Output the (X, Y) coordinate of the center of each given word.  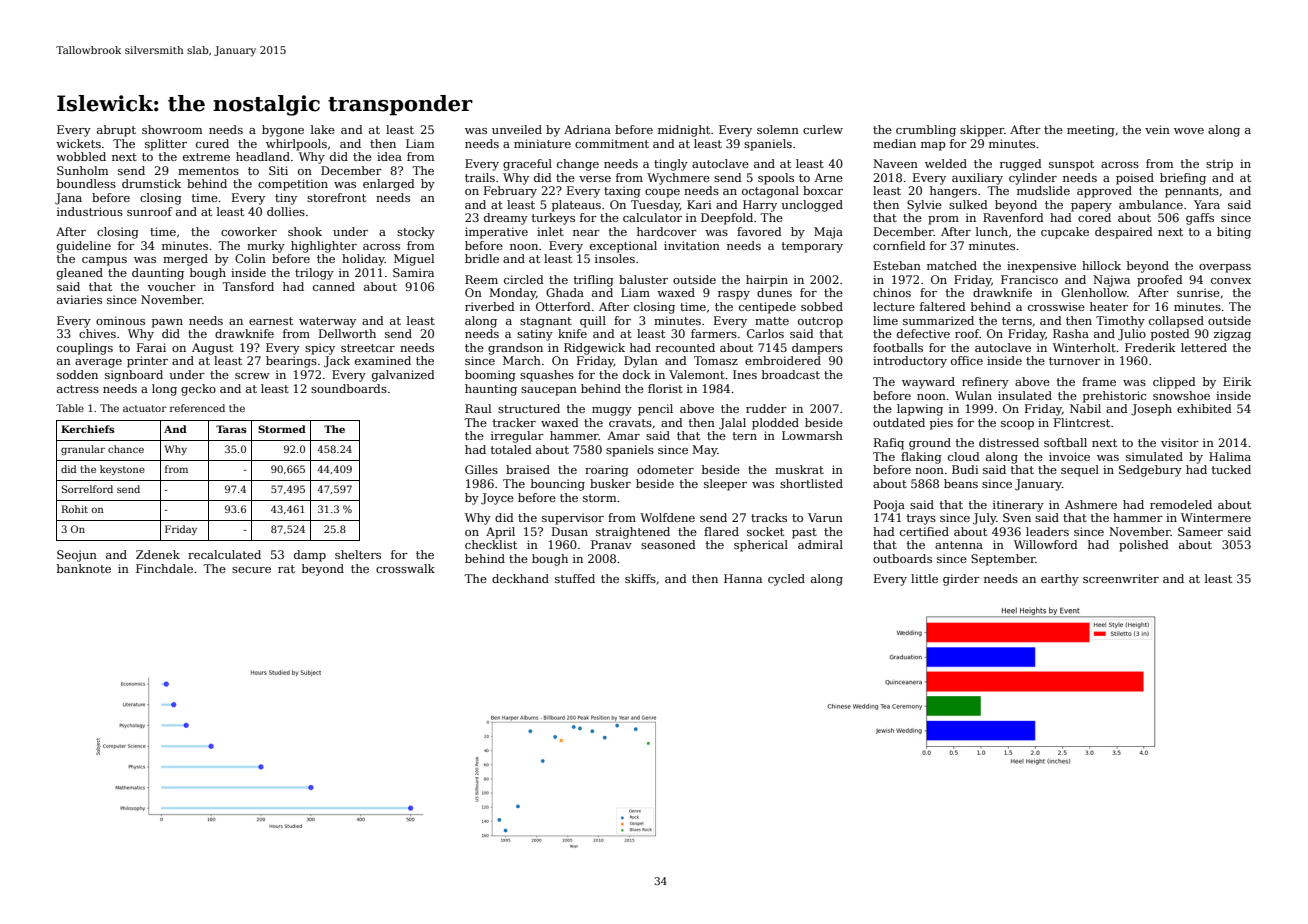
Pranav (611, 544)
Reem (481, 279)
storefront (336, 197)
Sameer (1200, 531)
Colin (250, 258)
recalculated (224, 554)
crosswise (1056, 306)
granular (83, 450)
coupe (662, 193)
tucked (1231, 469)
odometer (665, 469)
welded (946, 163)
